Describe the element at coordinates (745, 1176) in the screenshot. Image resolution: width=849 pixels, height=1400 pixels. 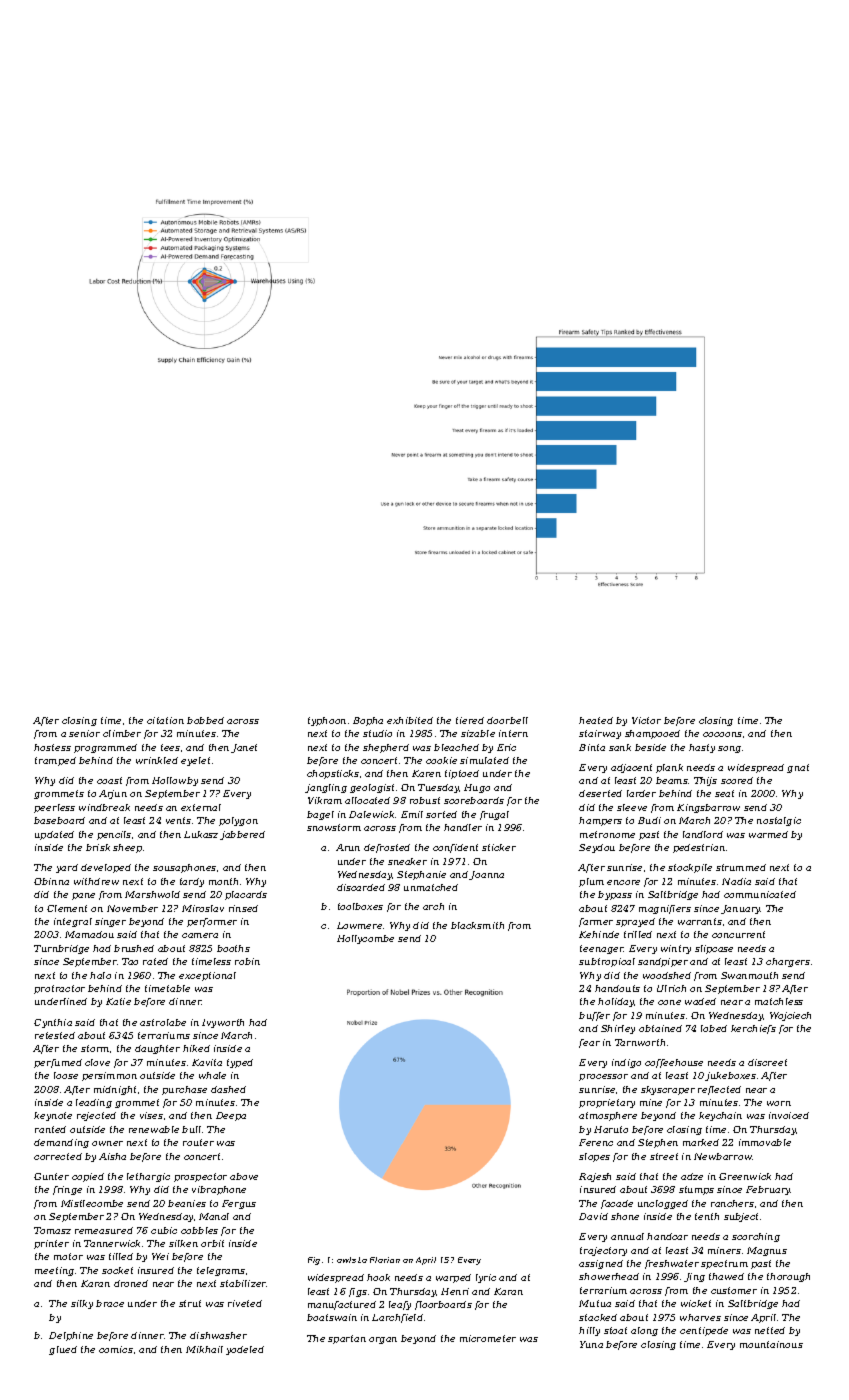
I see `Greenwick` at that location.
